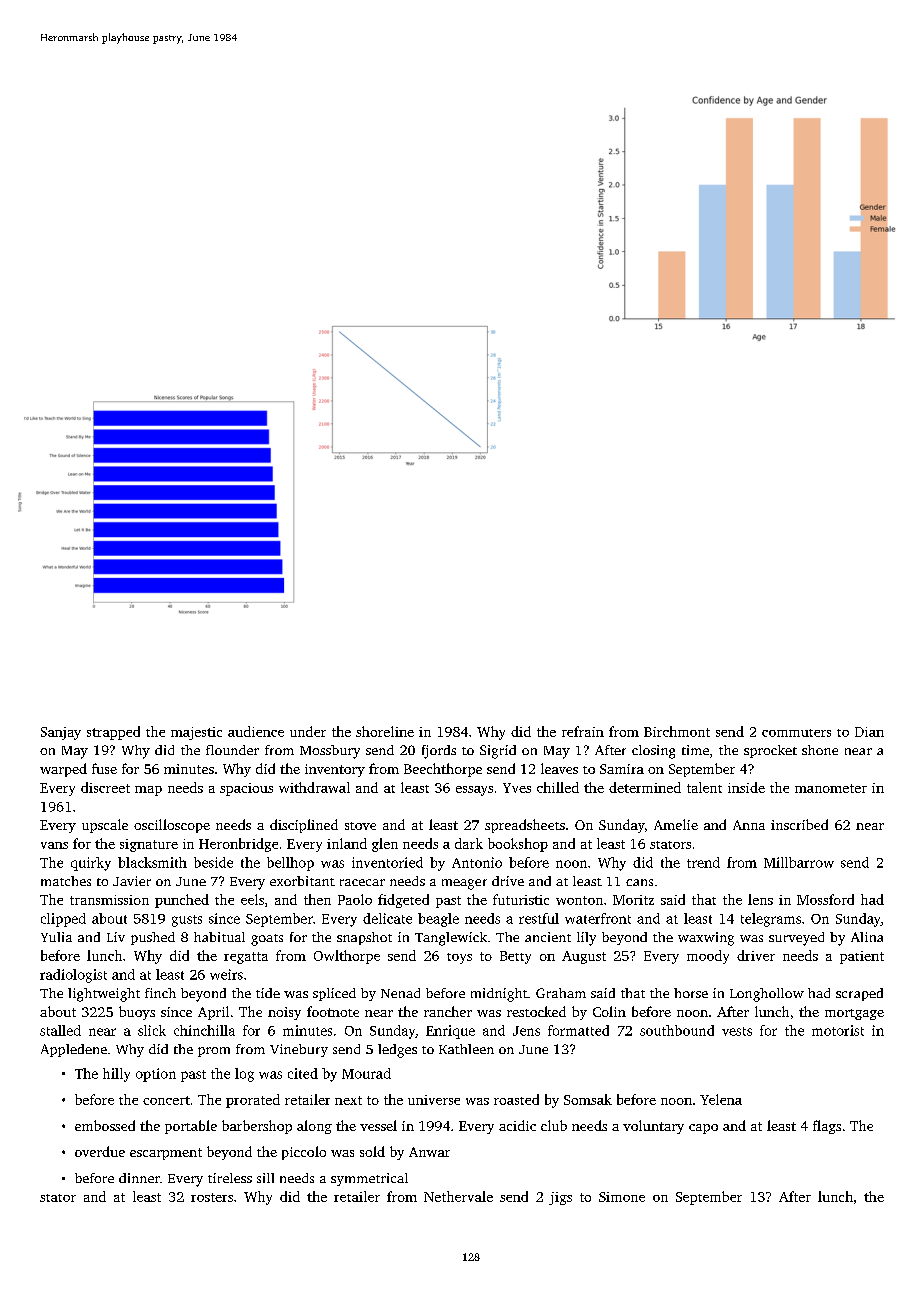 This image has width=924, height=1308. Describe the element at coordinates (862, 957) in the image. I see `patient` at that location.
